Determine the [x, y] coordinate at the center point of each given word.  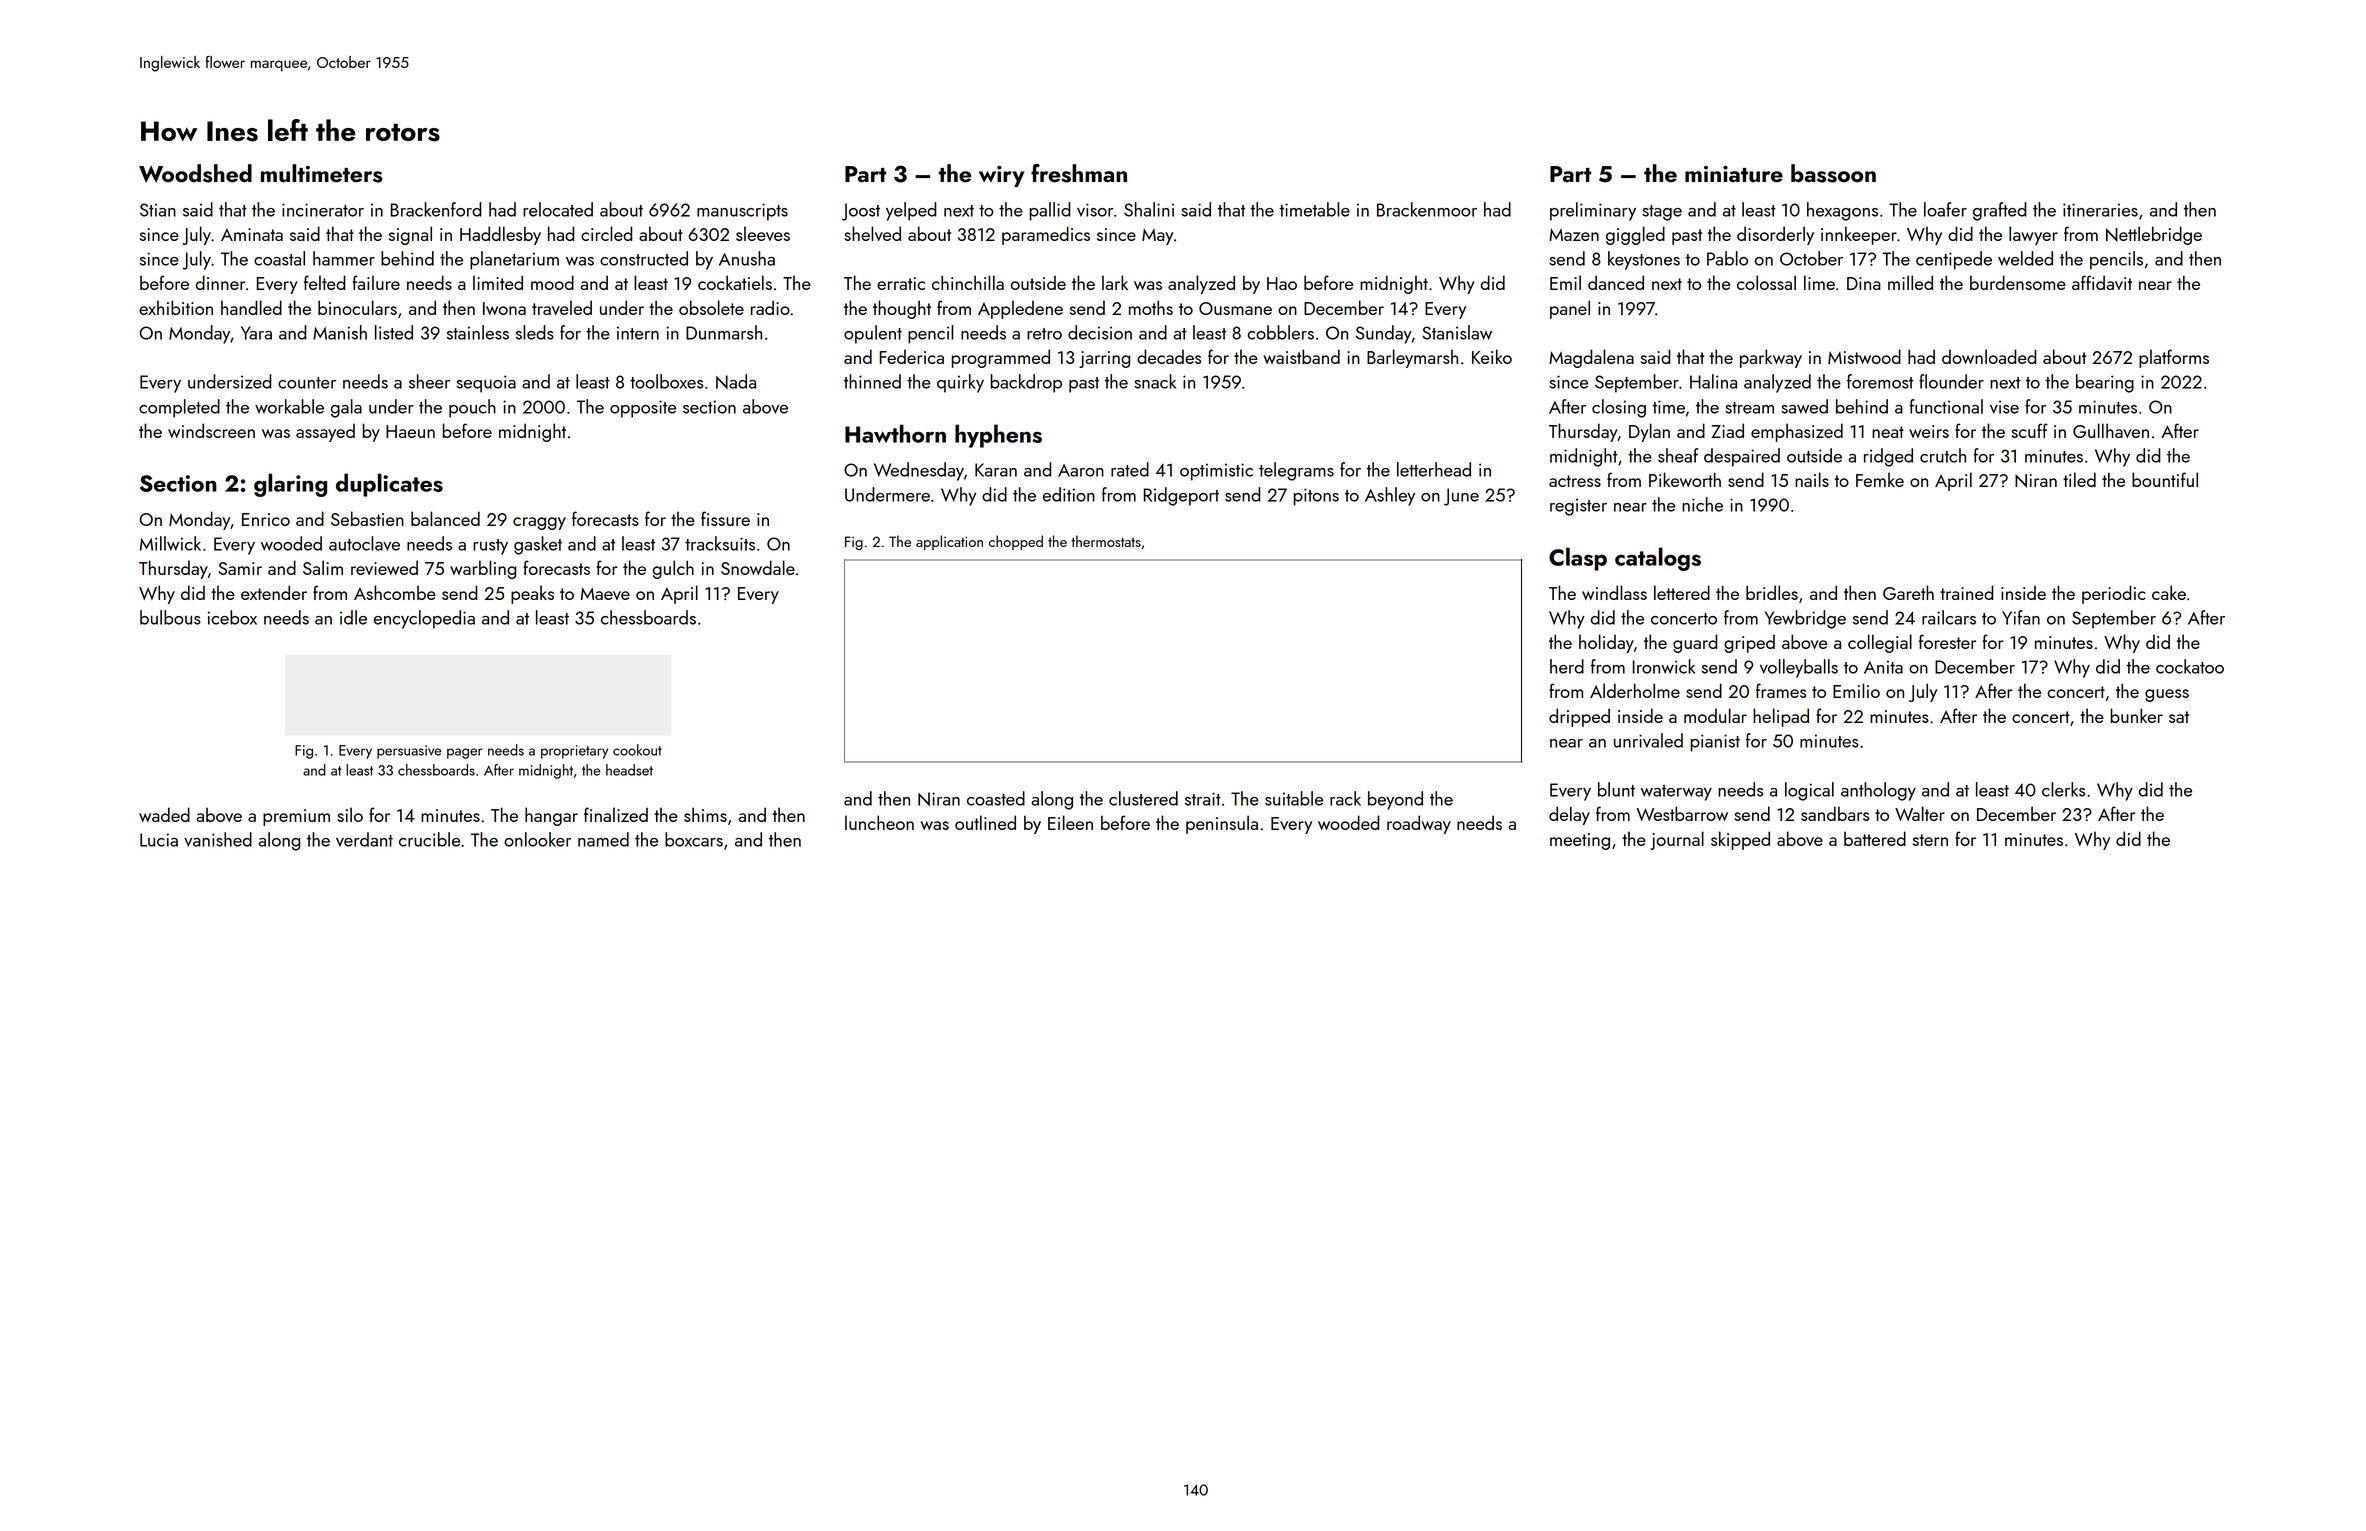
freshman [1079, 173]
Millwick [170, 543]
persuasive [409, 752]
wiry [1002, 176]
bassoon [1833, 173]
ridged [1888, 457]
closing [1619, 408]
